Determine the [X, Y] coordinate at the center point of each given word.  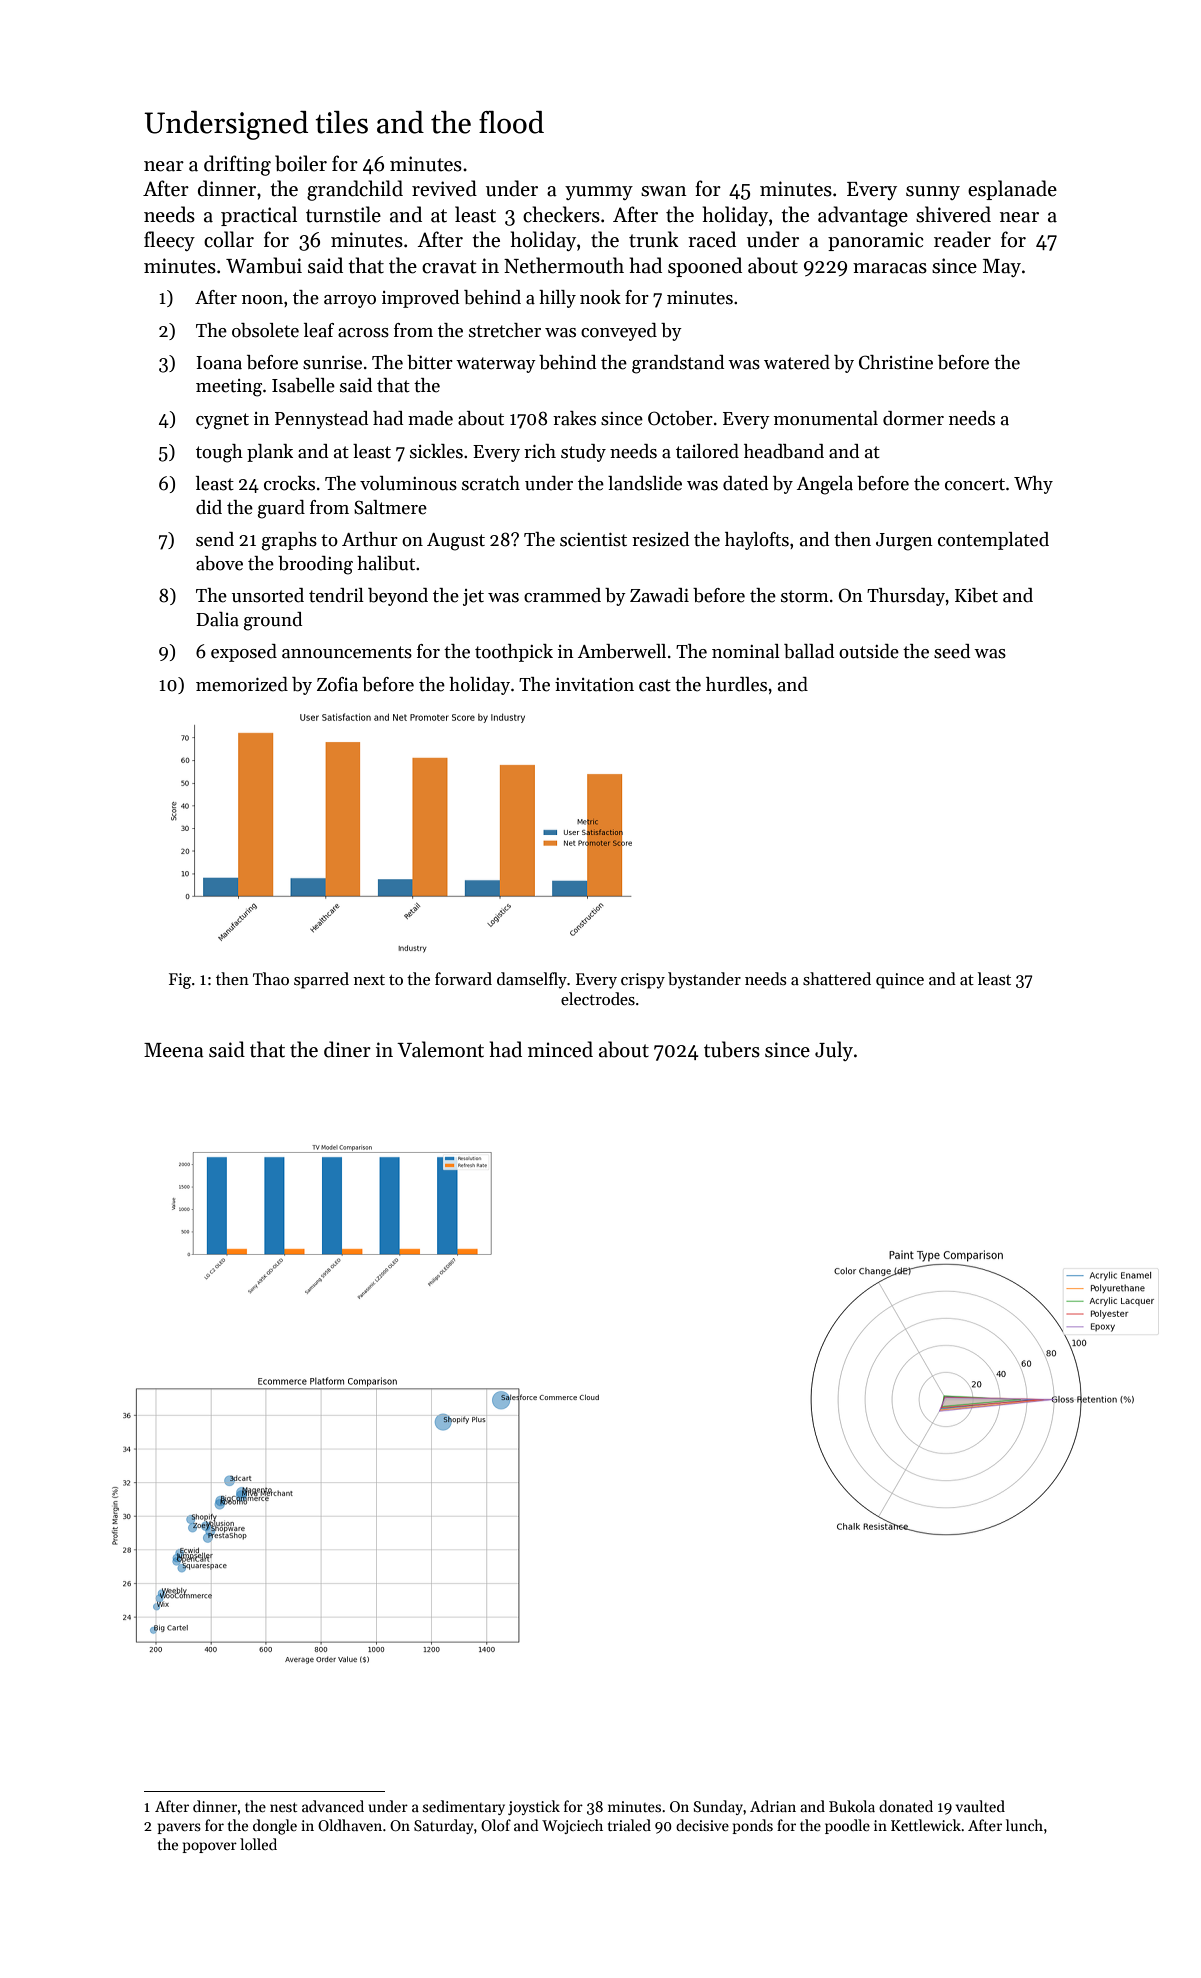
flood [511, 122]
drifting [237, 165]
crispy [643, 981]
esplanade [1012, 190]
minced [560, 1049]
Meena [174, 1050]
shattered [837, 979]
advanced [333, 1806]
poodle [847, 1826]
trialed [629, 1825]
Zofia [337, 684]
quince [900, 981]
